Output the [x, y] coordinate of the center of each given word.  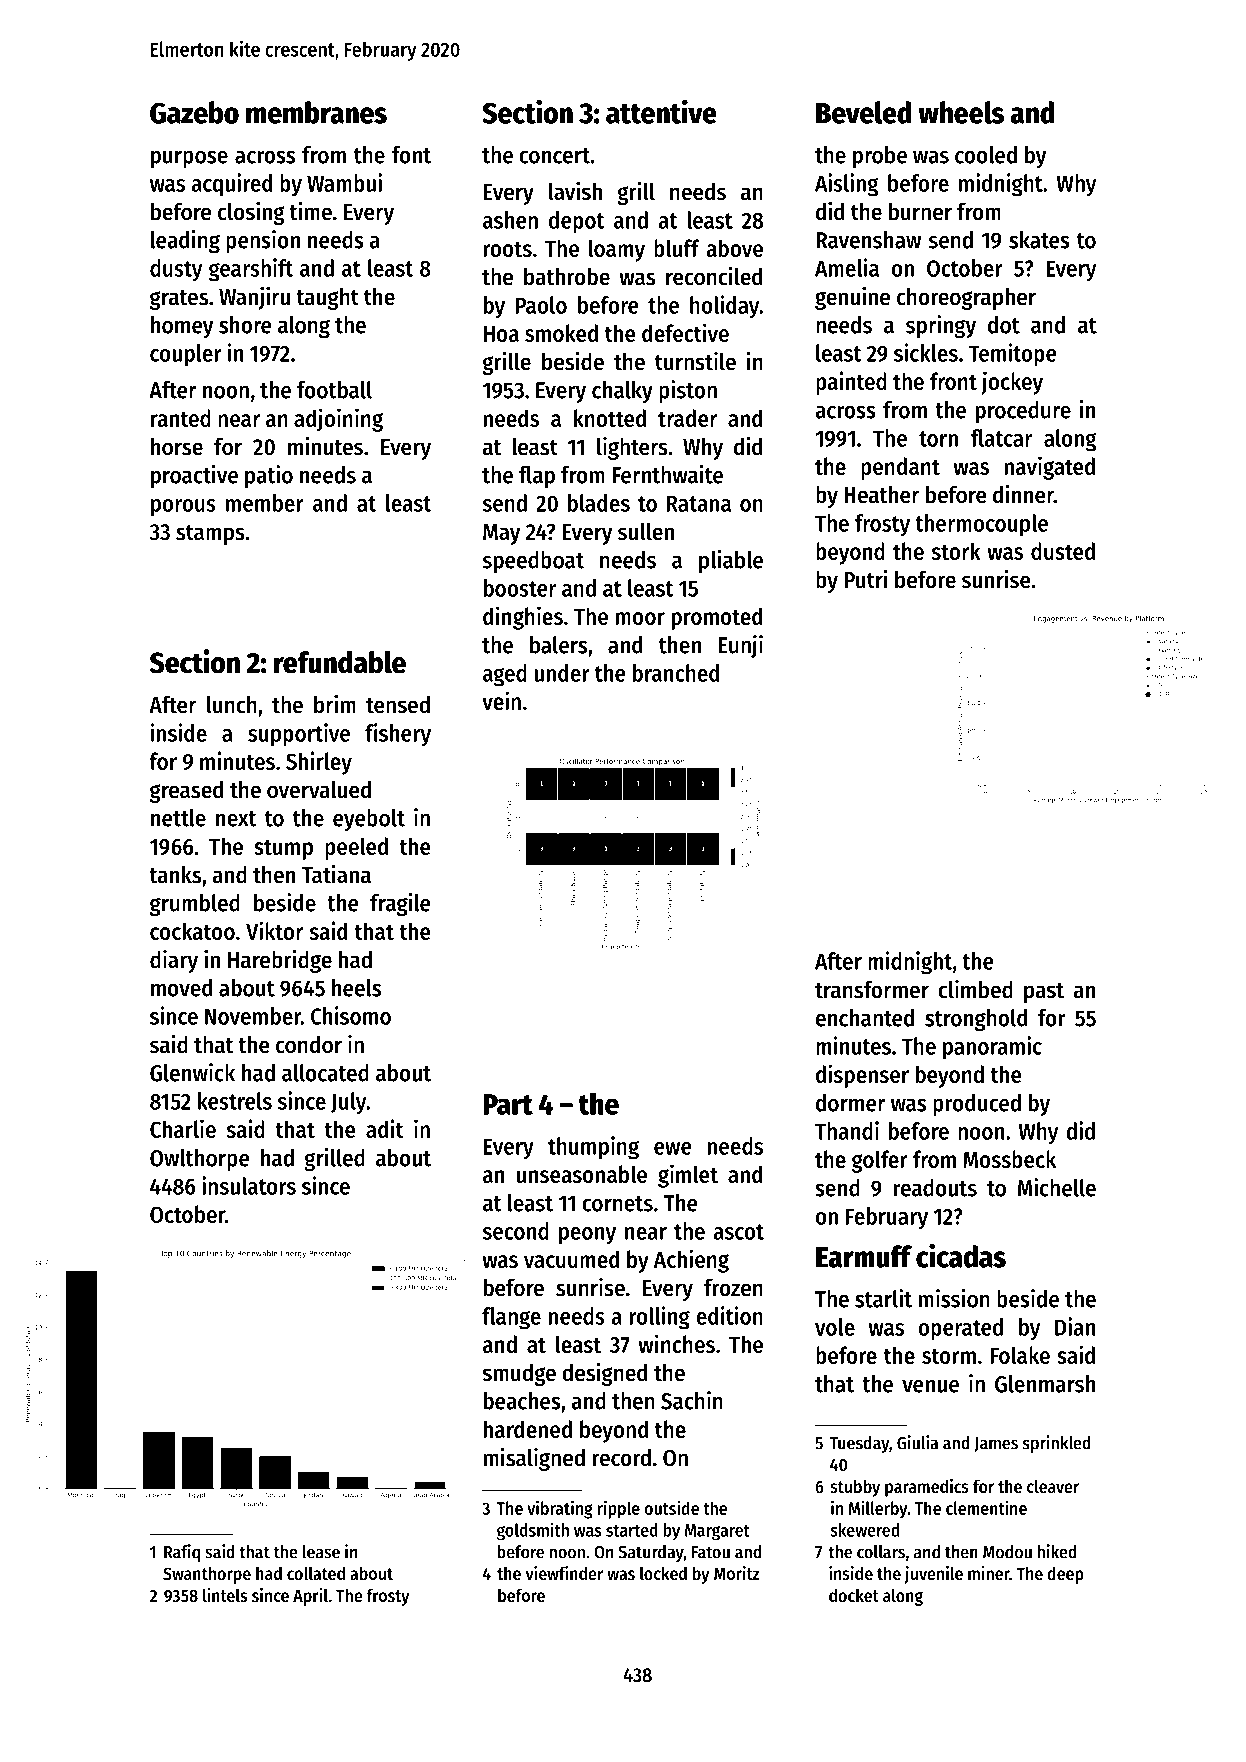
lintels [225, 1595]
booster [520, 588]
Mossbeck [1009, 1159]
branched [676, 673]
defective [685, 332]
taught [327, 298]
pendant [900, 468]
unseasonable [582, 1174]
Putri [866, 579]
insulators [249, 1185]
